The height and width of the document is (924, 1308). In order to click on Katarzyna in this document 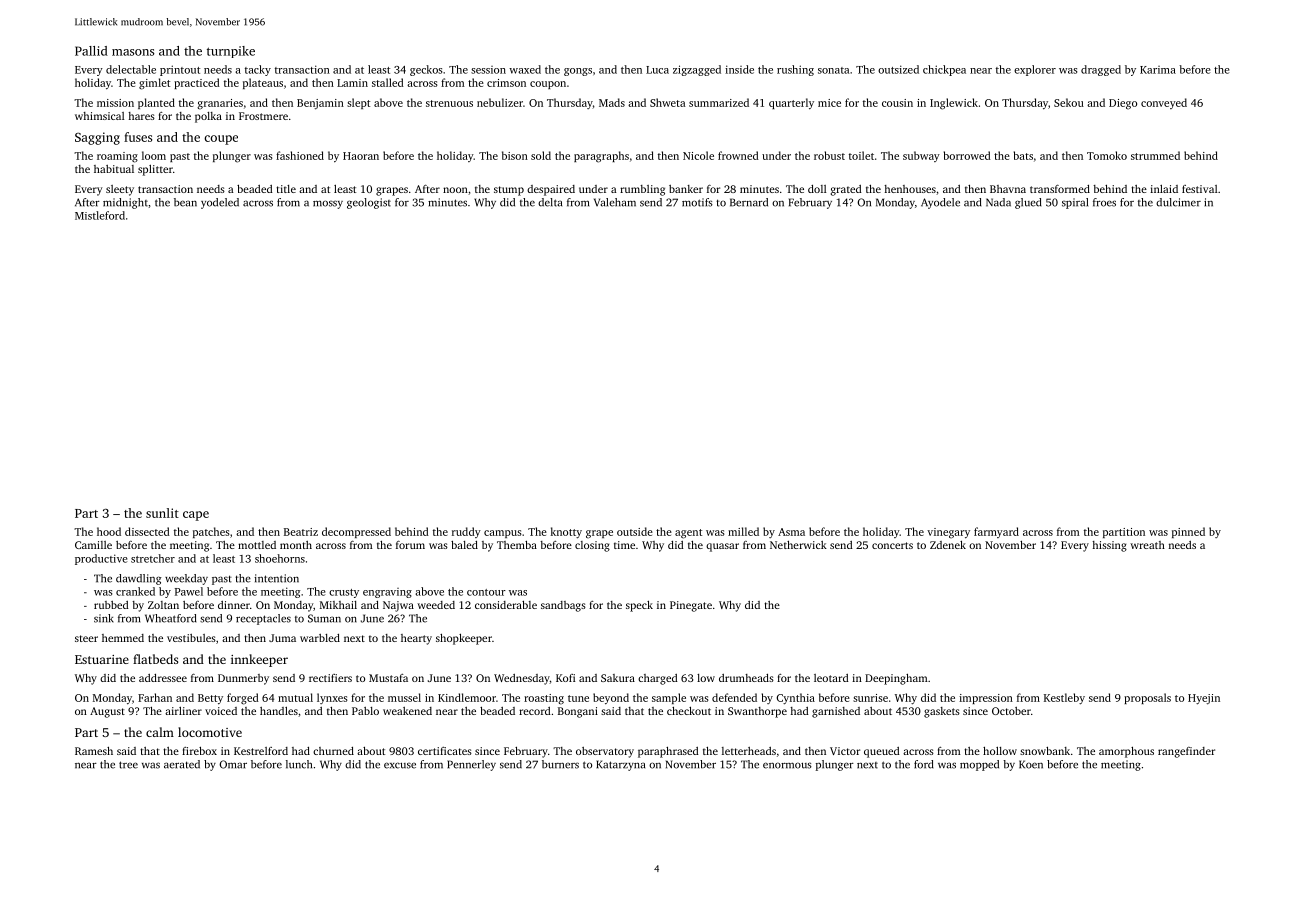, I will do `click(620, 765)`.
